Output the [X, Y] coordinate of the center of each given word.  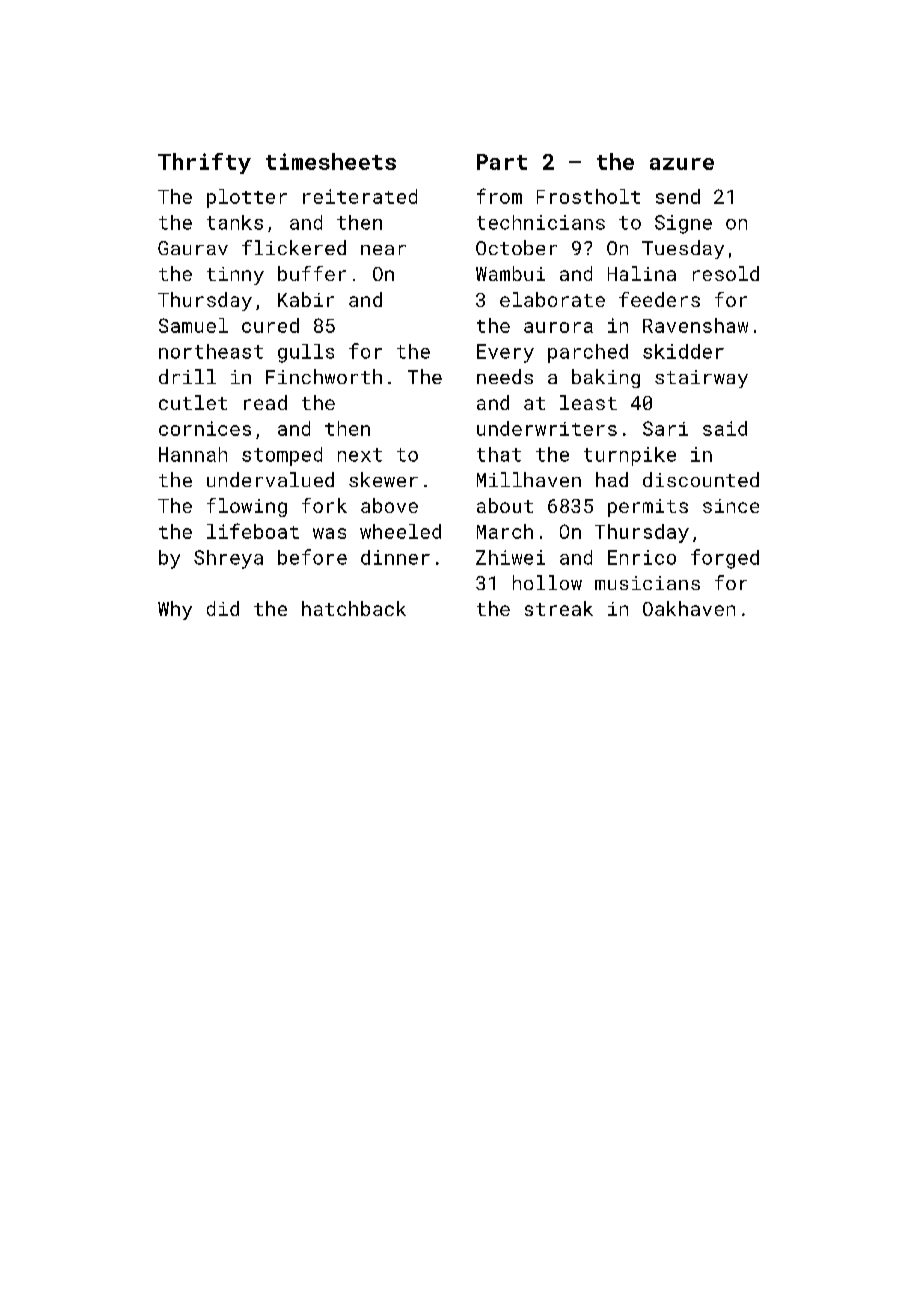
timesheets [331, 161]
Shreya [228, 559]
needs [505, 376]
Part [502, 162]
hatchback [354, 608]
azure [682, 164]
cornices [205, 428]
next [360, 455]
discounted [701, 479]
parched [588, 353]
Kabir [306, 299]
